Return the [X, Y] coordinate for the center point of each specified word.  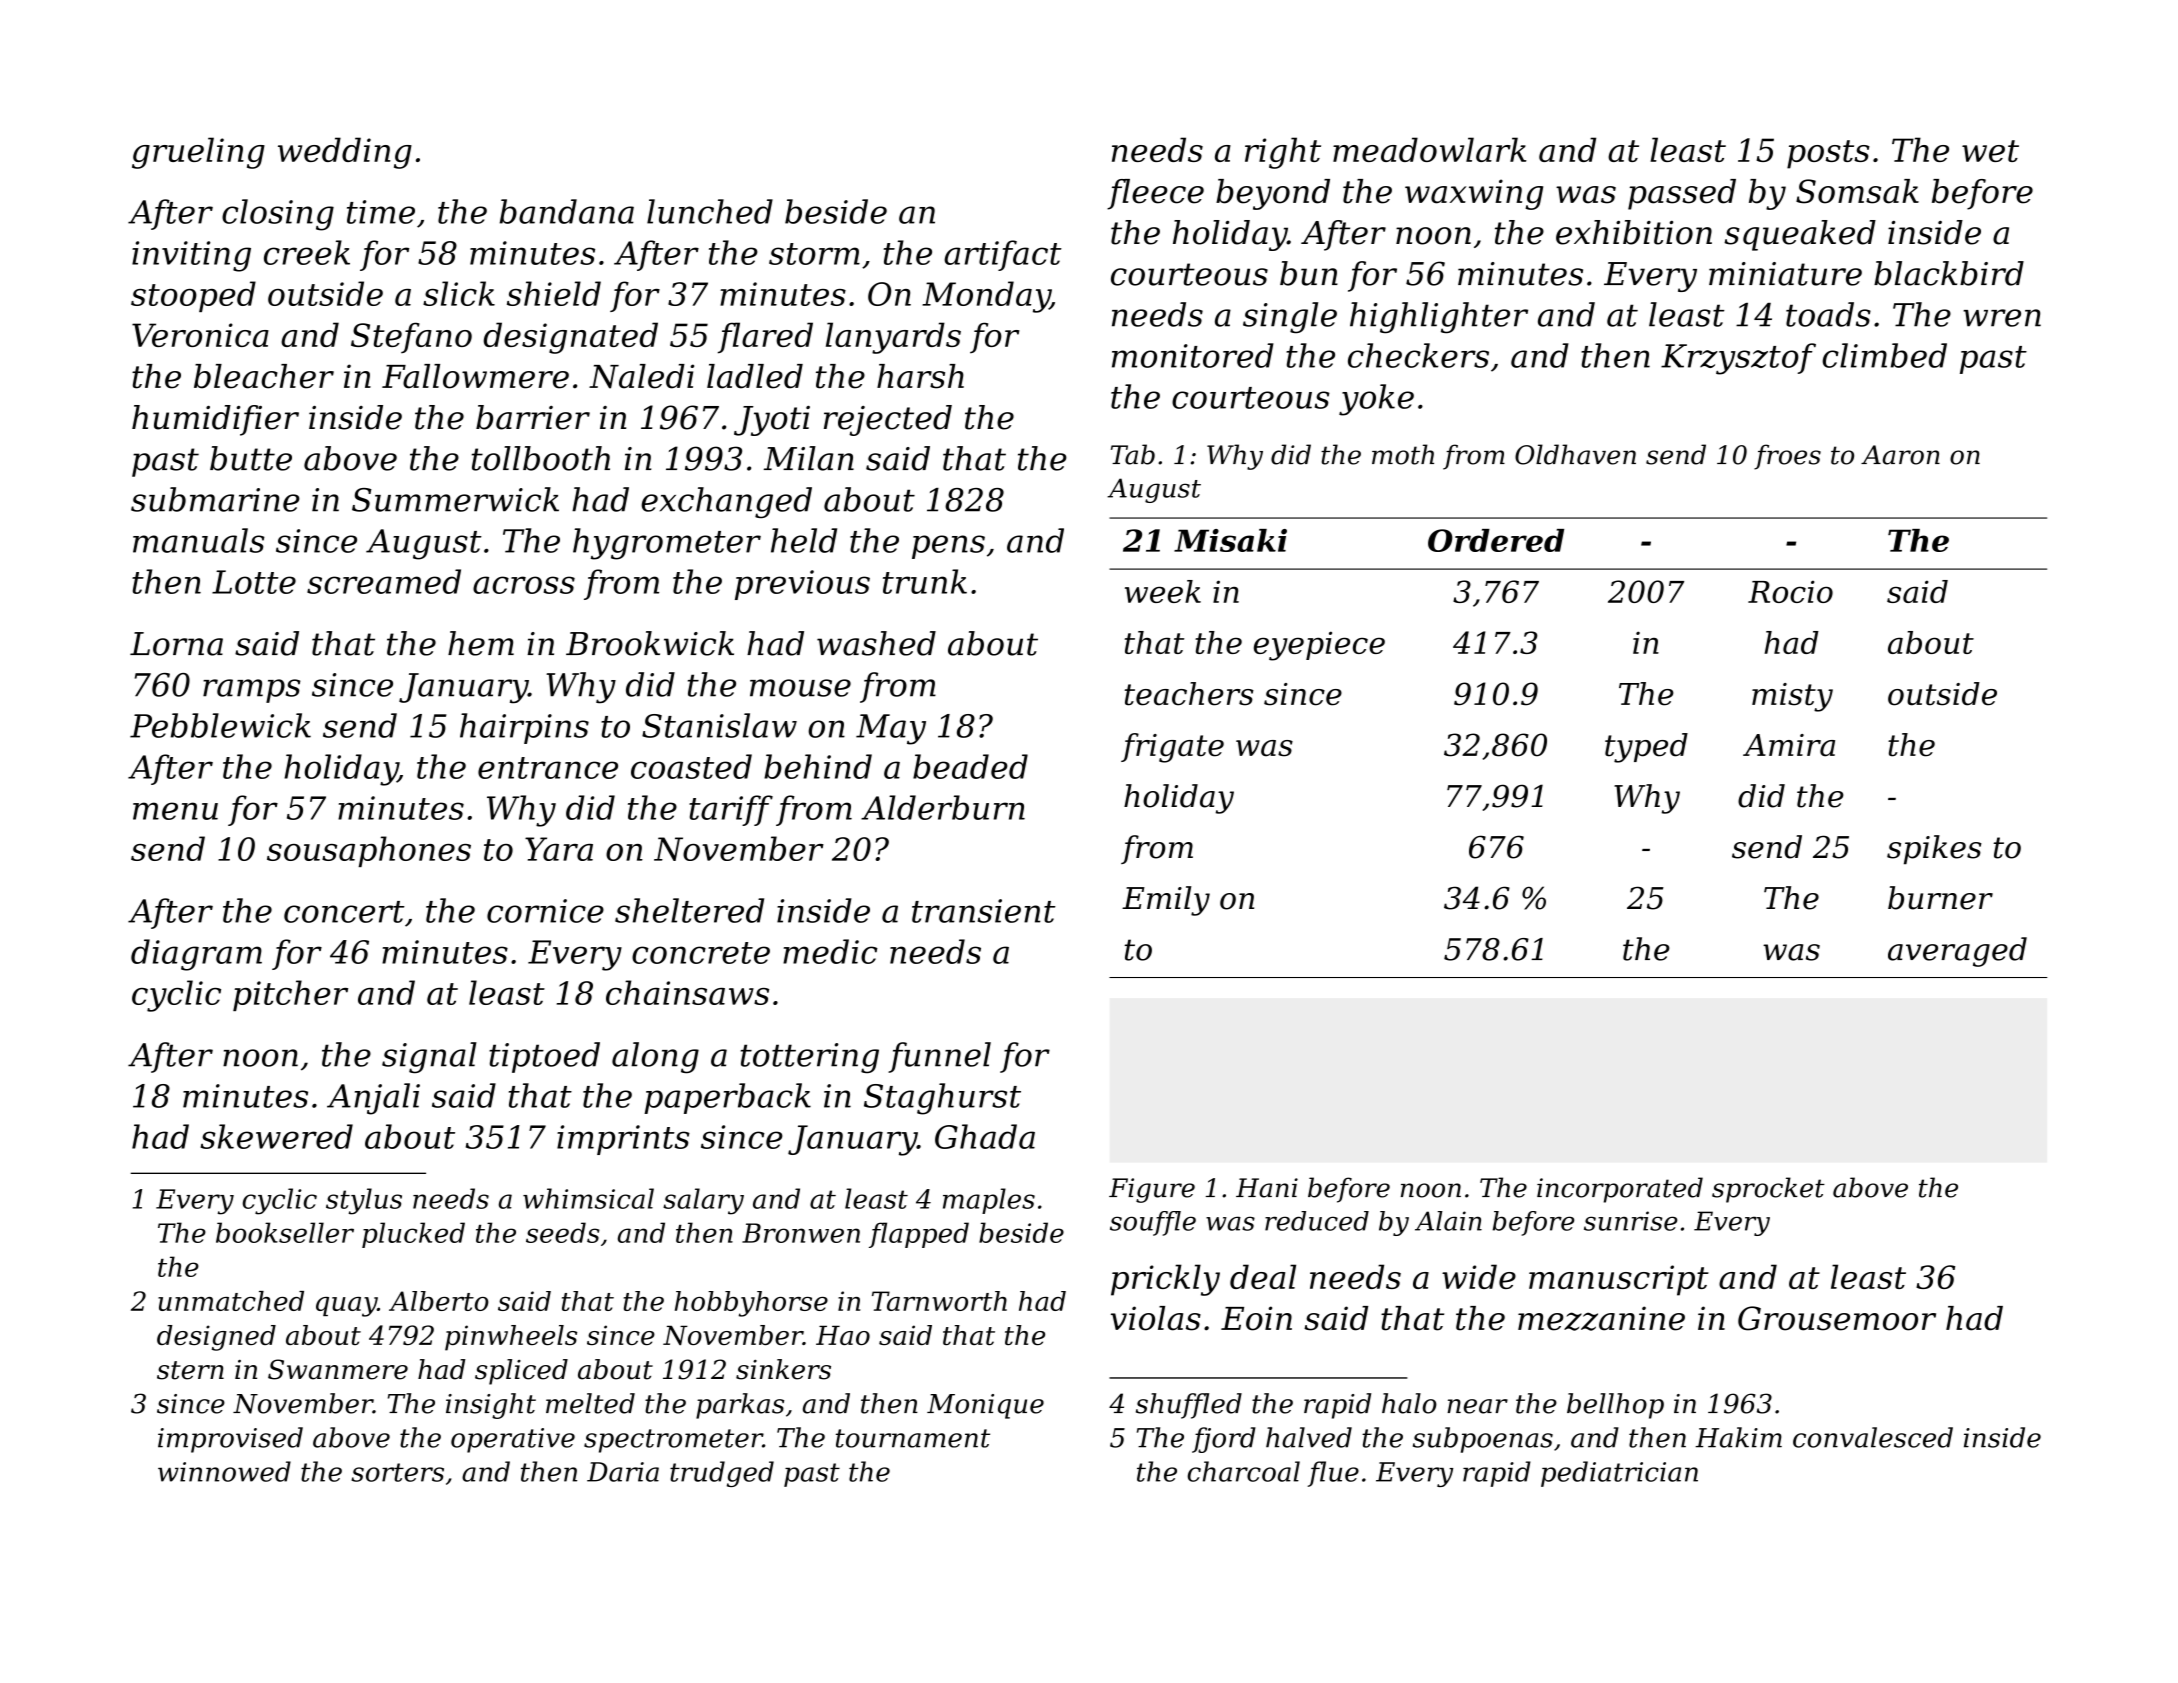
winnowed [224, 1471]
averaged [1957, 952]
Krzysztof [1738, 359]
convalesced [1873, 1437]
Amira [1789, 745]
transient [984, 911]
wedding [345, 153]
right [1283, 153]
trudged [722, 1474]
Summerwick [455, 499]
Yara [559, 849]
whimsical [588, 1198]
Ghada [985, 1136]
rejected [888, 420]
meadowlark [1429, 149]
